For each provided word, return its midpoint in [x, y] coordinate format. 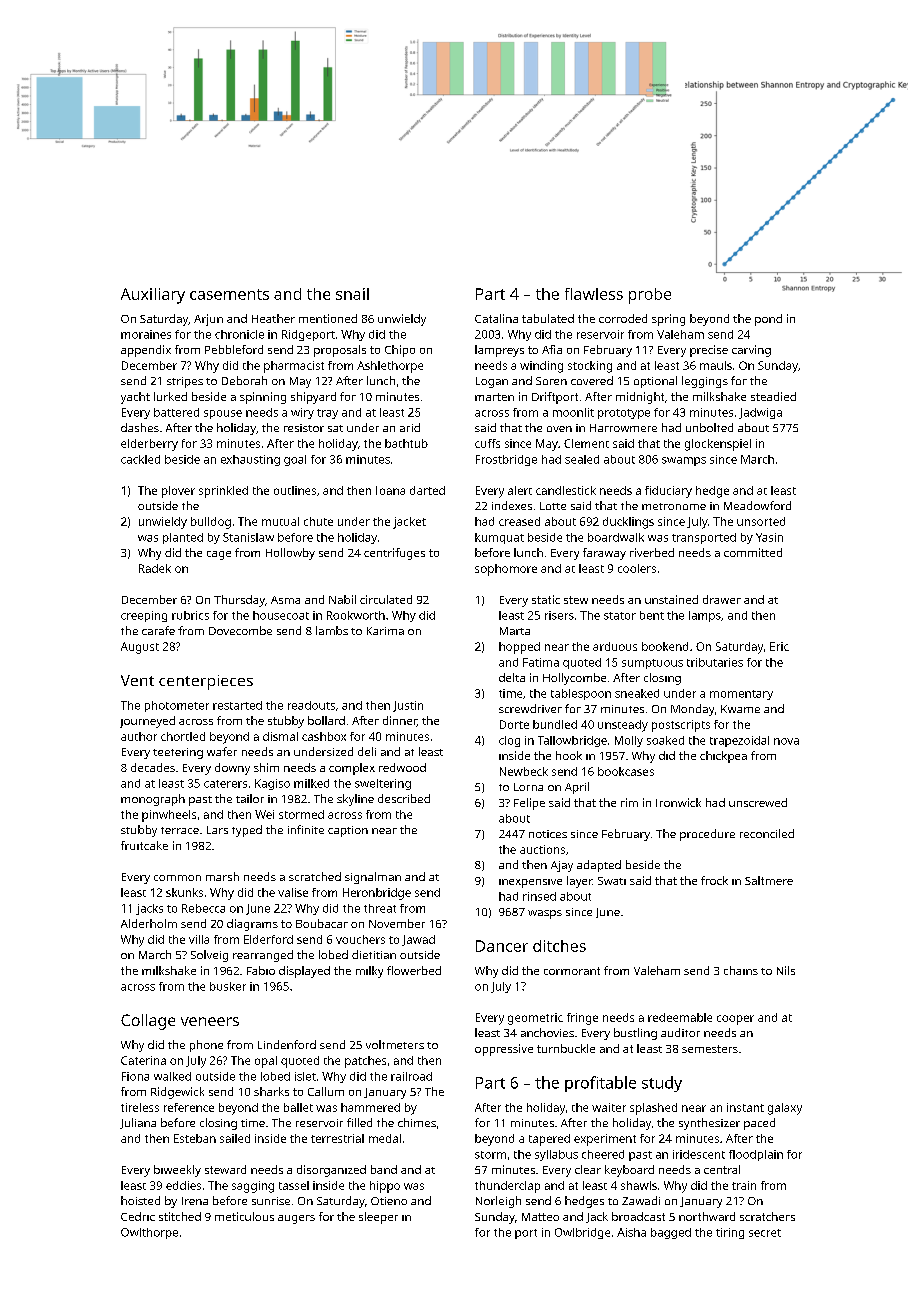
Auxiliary [153, 296]
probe [650, 296]
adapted [599, 866]
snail [352, 294]
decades [153, 767]
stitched [180, 1216]
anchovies [547, 1032]
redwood [402, 767]
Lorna [528, 787]
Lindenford [287, 1044]
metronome [674, 506]
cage [219, 555]
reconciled [767, 833]
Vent [137, 680]
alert [520, 490]
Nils [786, 970]
